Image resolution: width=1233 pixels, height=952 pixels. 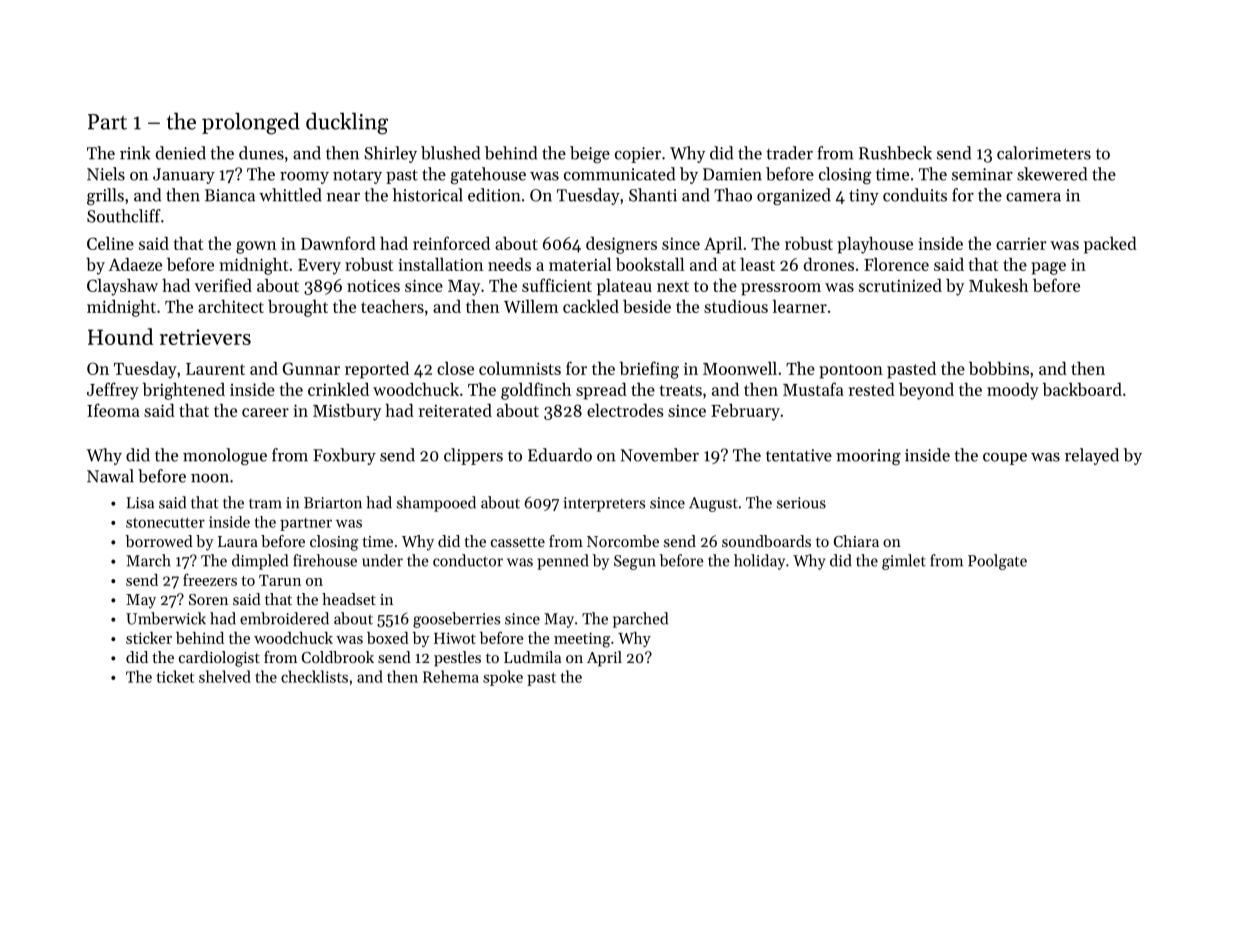 I want to click on dunes, so click(x=261, y=153).
